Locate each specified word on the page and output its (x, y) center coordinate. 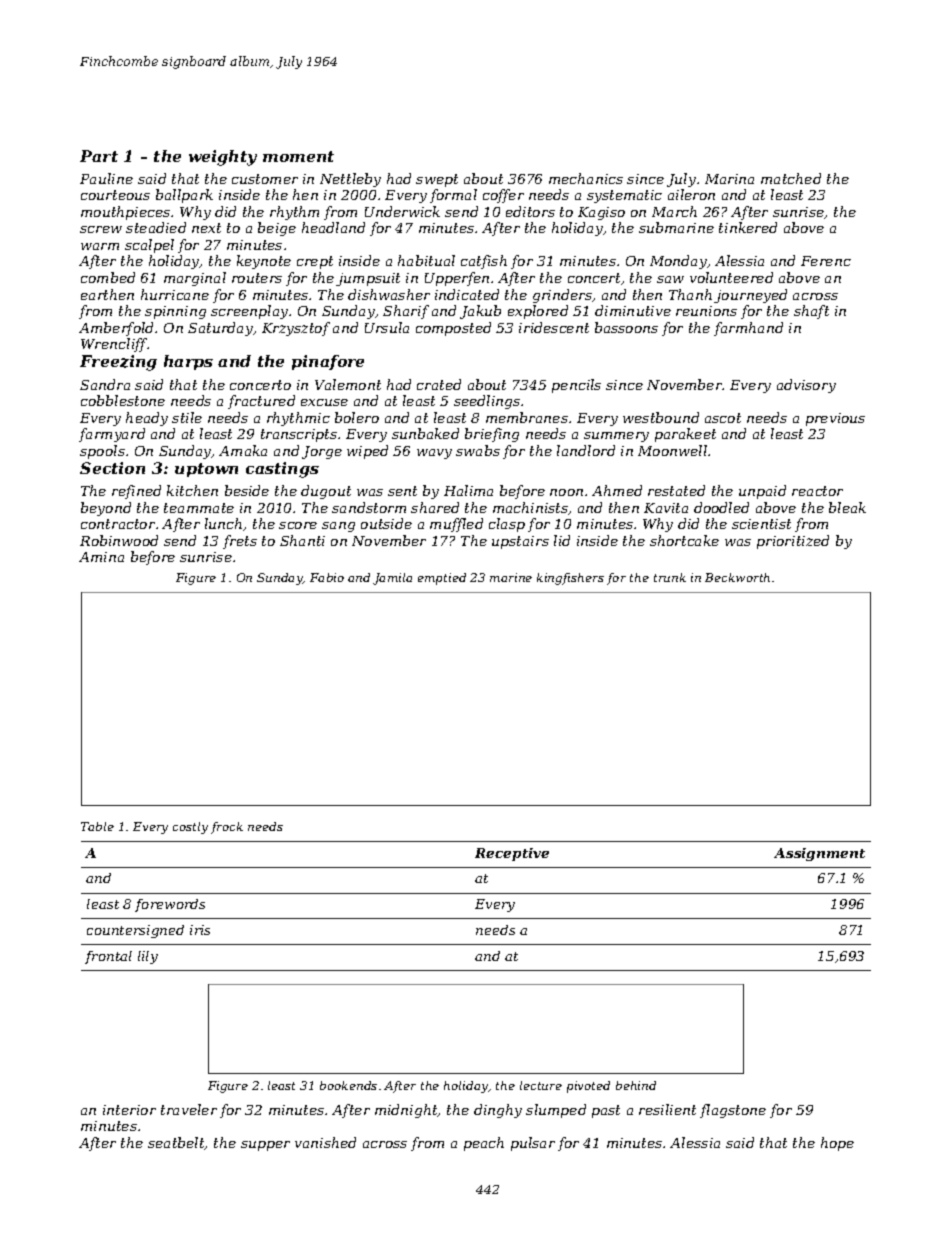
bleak (847, 507)
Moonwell (672, 450)
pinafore (328, 362)
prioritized (793, 542)
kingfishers (570, 579)
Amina (101, 557)
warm (100, 246)
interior (129, 1110)
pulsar (533, 1144)
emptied (442, 579)
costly (190, 828)
